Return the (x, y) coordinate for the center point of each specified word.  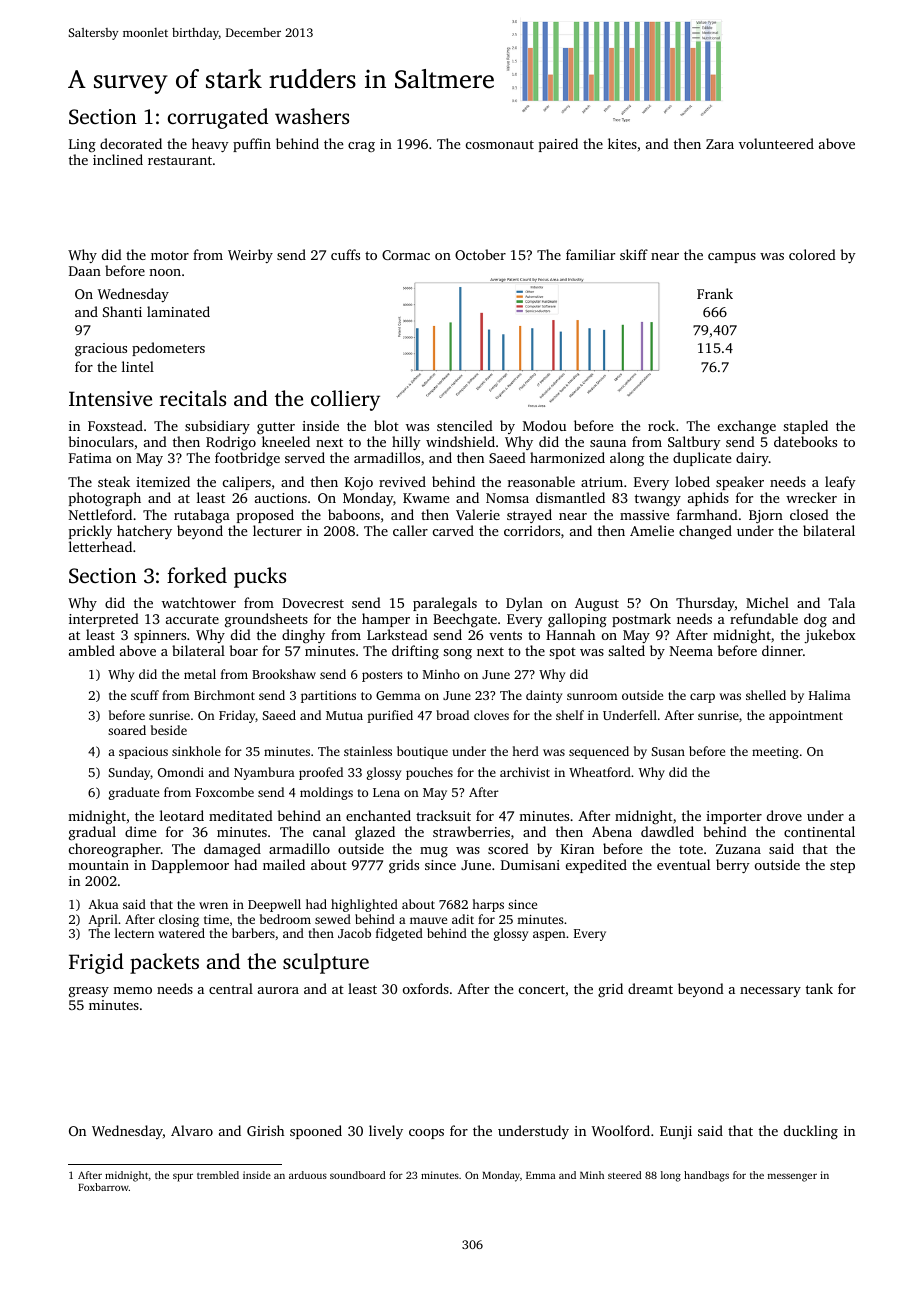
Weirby (250, 256)
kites (622, 143)
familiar (590, 254)
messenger (792, 1177)
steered (624, 1175)
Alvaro (192, 1130)
